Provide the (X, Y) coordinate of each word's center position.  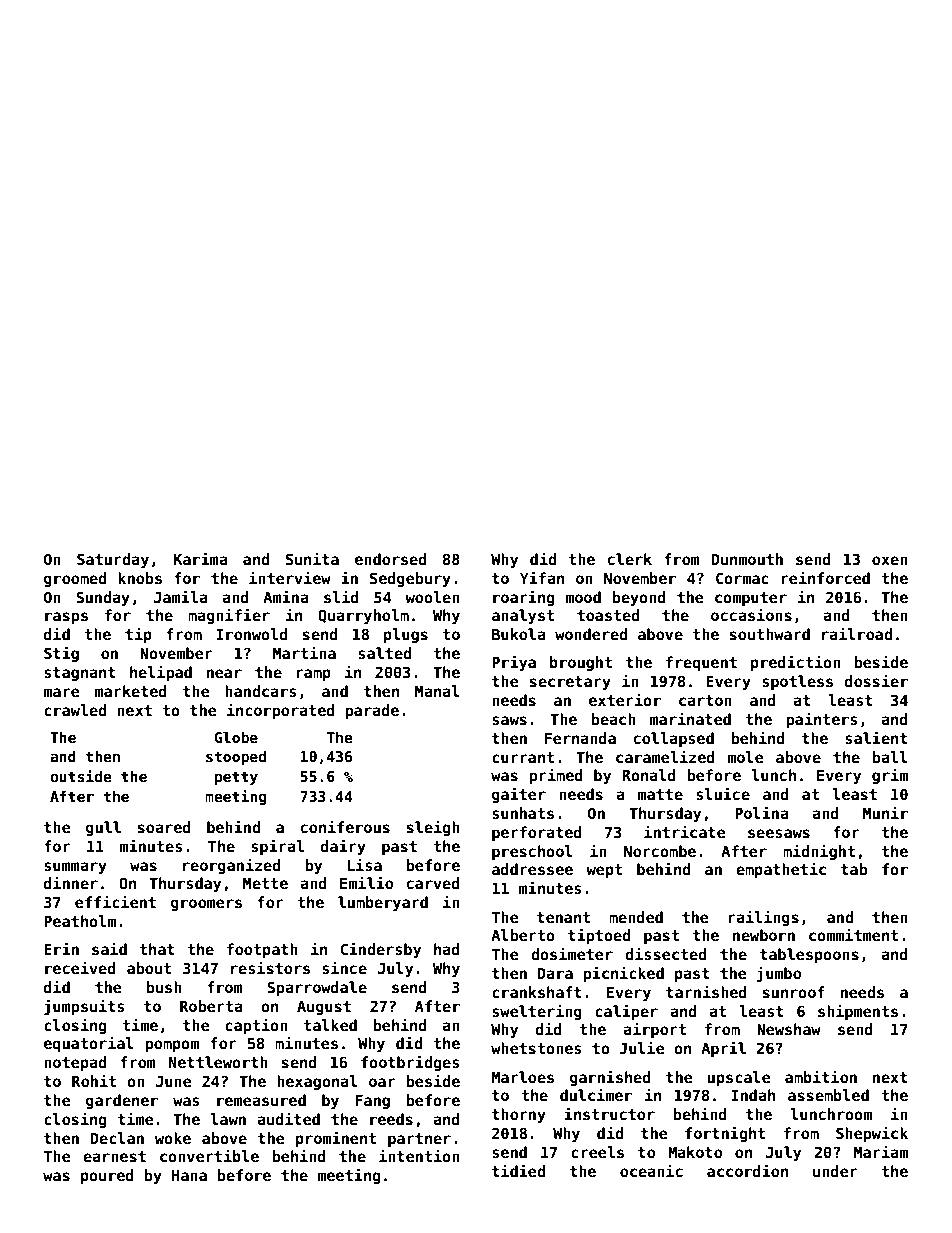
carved (433, 883)
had (447, 949)
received (80, 967)
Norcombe (660, 851)
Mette (265, 883)
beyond (639, 598)
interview (290, 577)
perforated (537, 833)
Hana (189, 1175)
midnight (819, 852)
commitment (853, 934)
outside (81, 776)
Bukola (519, 634)
